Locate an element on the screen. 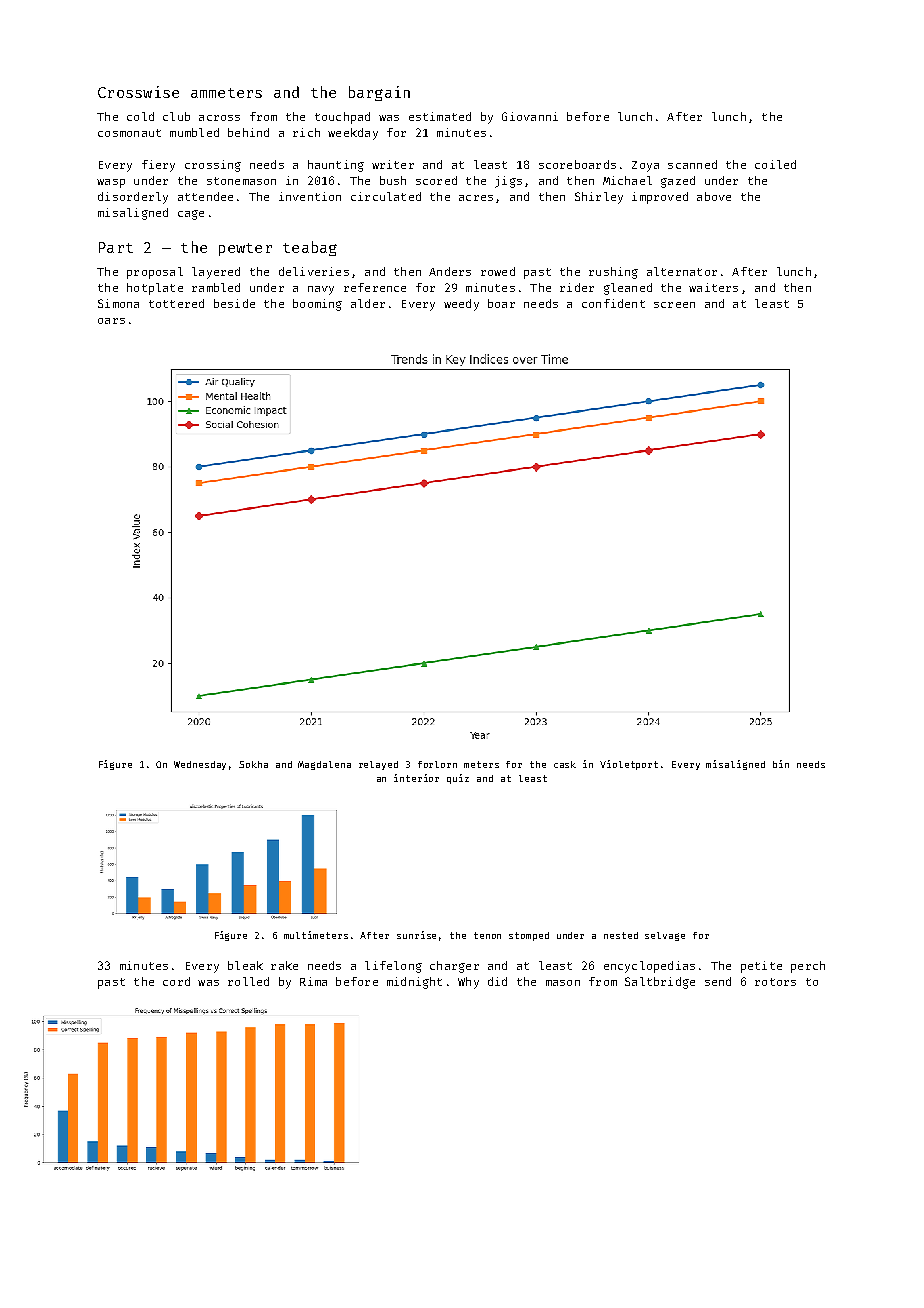  weedy is located at coordinates (461, 305).
